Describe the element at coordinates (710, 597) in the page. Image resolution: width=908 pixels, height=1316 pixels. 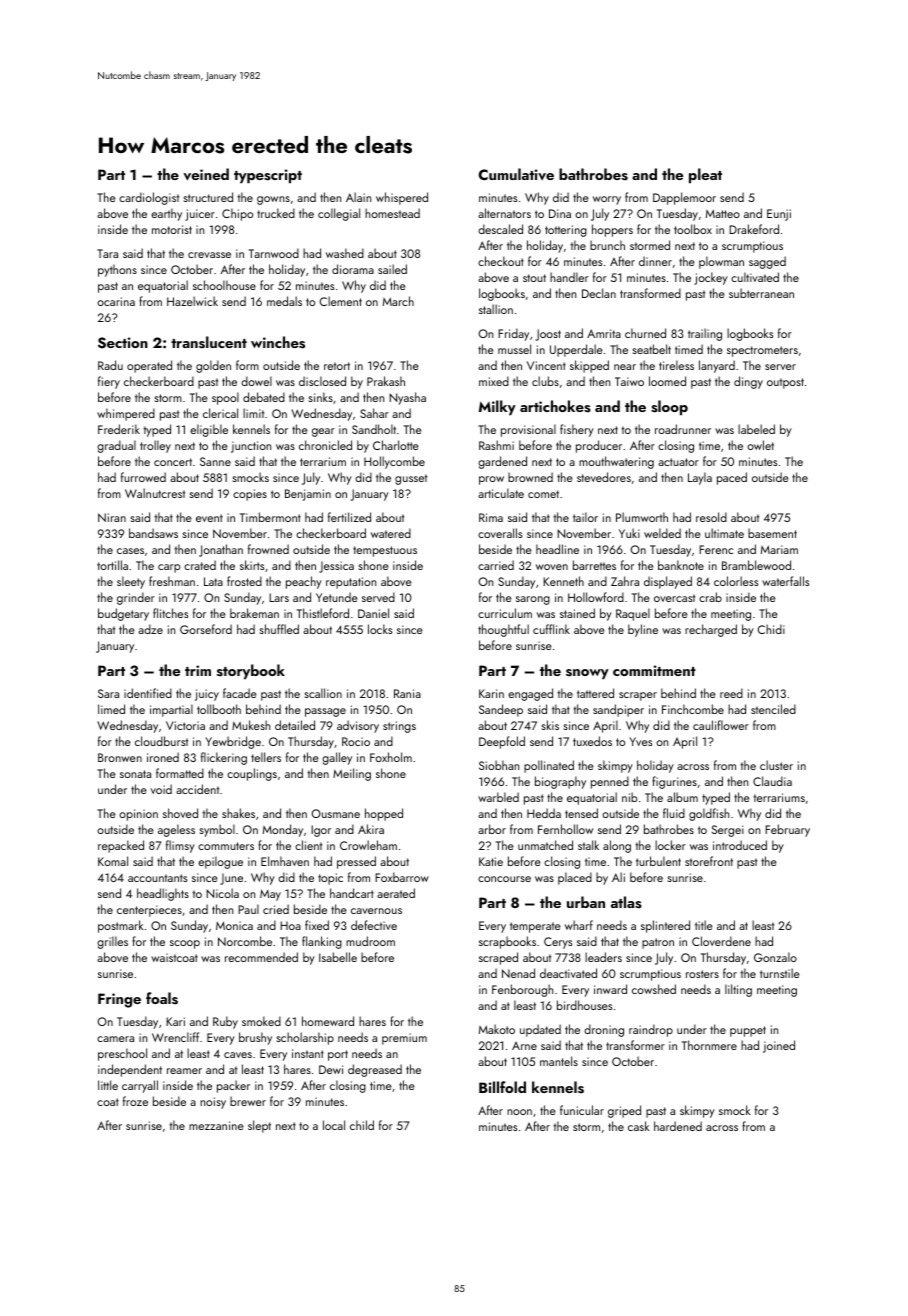
I see `crab` at that location.
